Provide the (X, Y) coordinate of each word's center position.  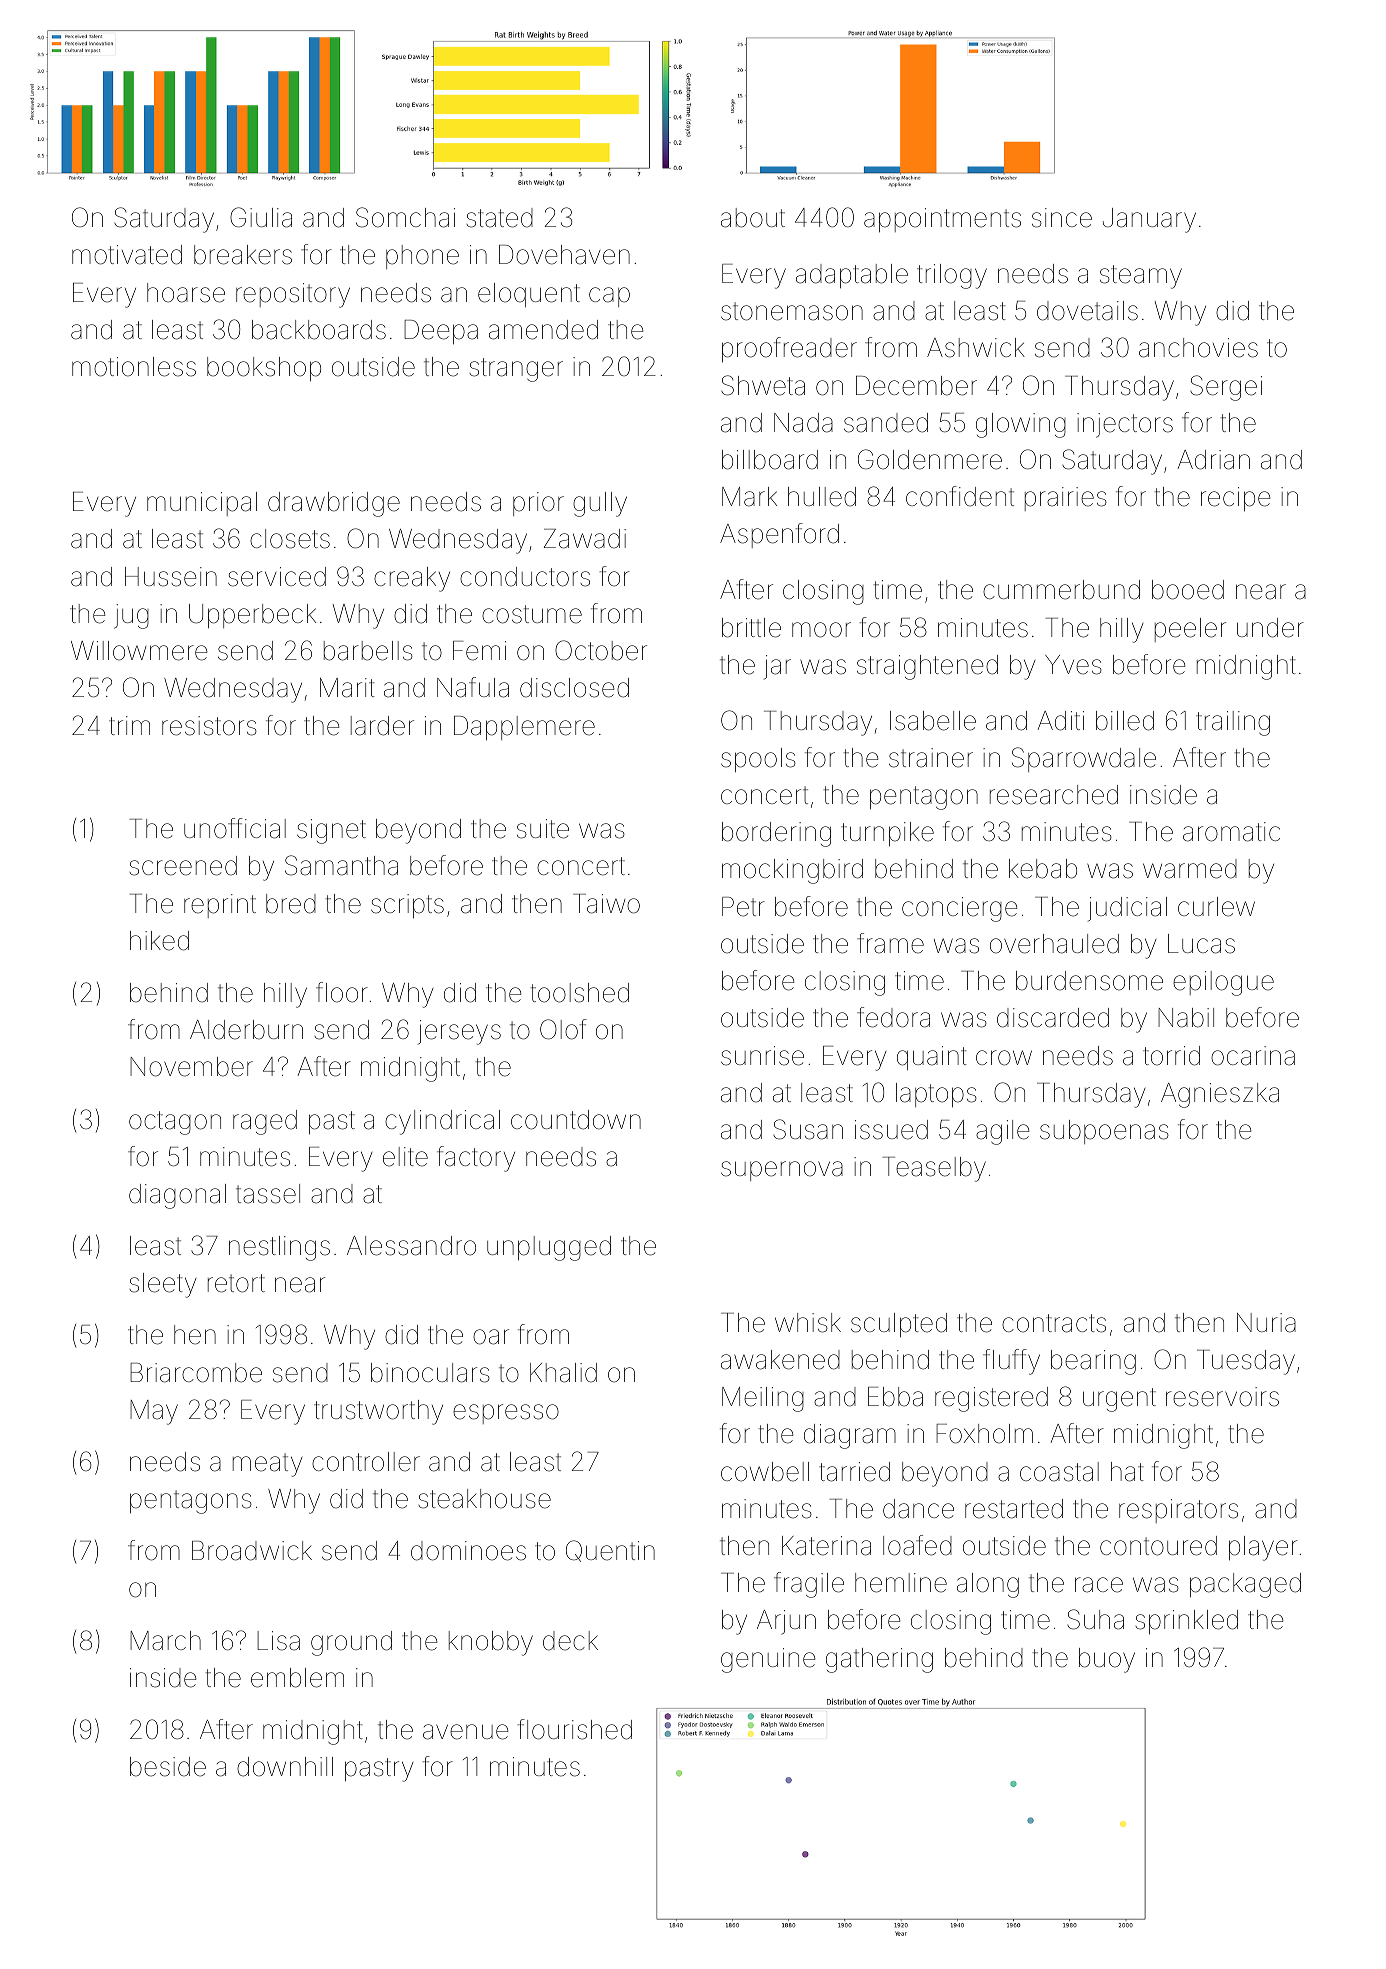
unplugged (549, 1248)
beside (168, 1767)
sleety (163, 1285)
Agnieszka (1220, 1095)
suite (543, 829)
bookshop (264, 369)
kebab (1043, 869)
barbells (368, 651)
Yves (1073, 665)
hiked (159, 941)
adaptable (852, 276)
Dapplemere (524, 728)
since (1062, 218)
